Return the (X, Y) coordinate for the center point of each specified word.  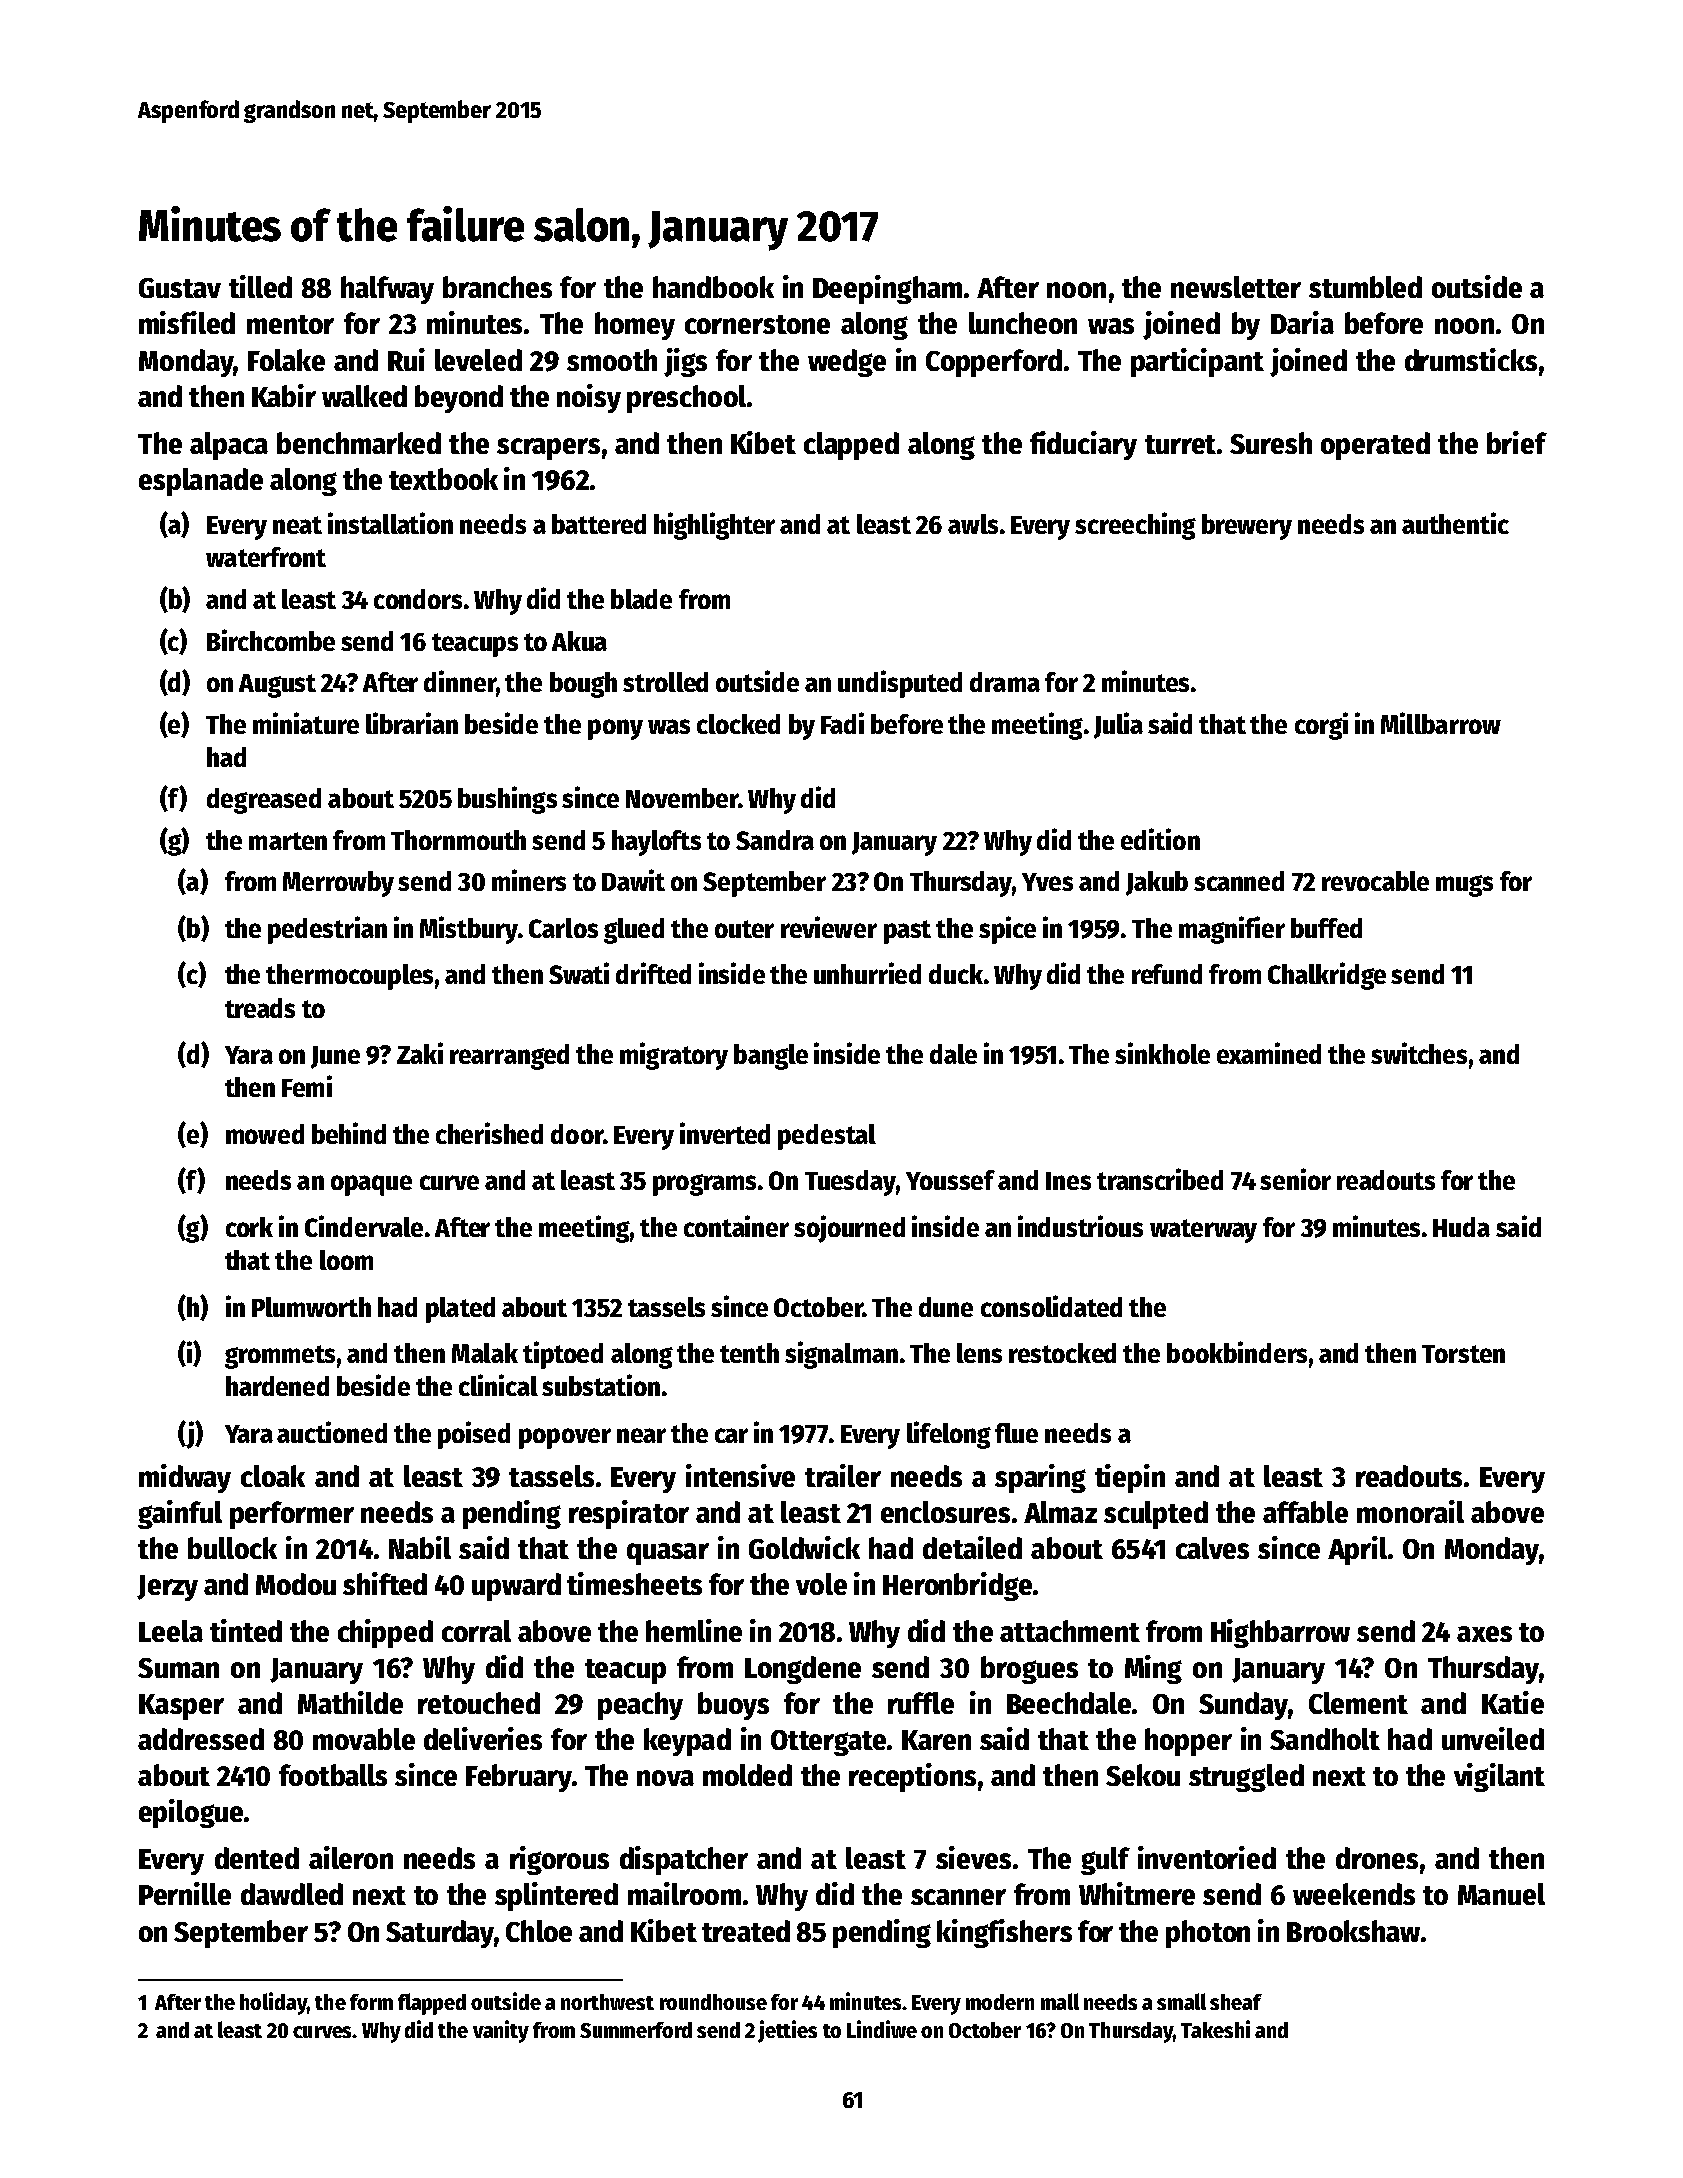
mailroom (684, 1893)
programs (704, 1185)
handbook (713, 287)
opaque (371, 1185)
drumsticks (1471, 359)
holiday (273, 2003)
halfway (387, 290)
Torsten (1463, 1354)
